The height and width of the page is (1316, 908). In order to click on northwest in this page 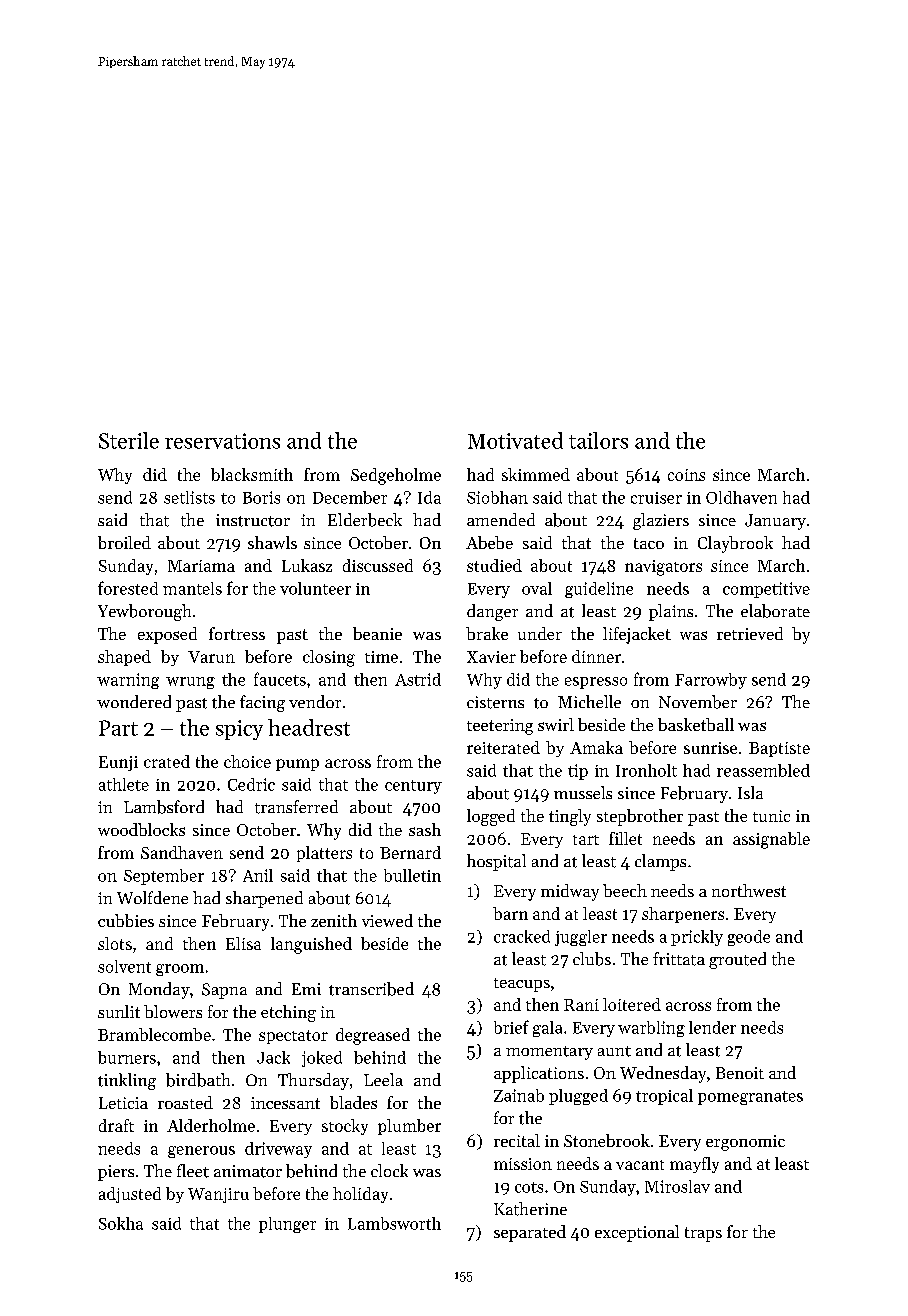, I will do `click(749, 890)`.
